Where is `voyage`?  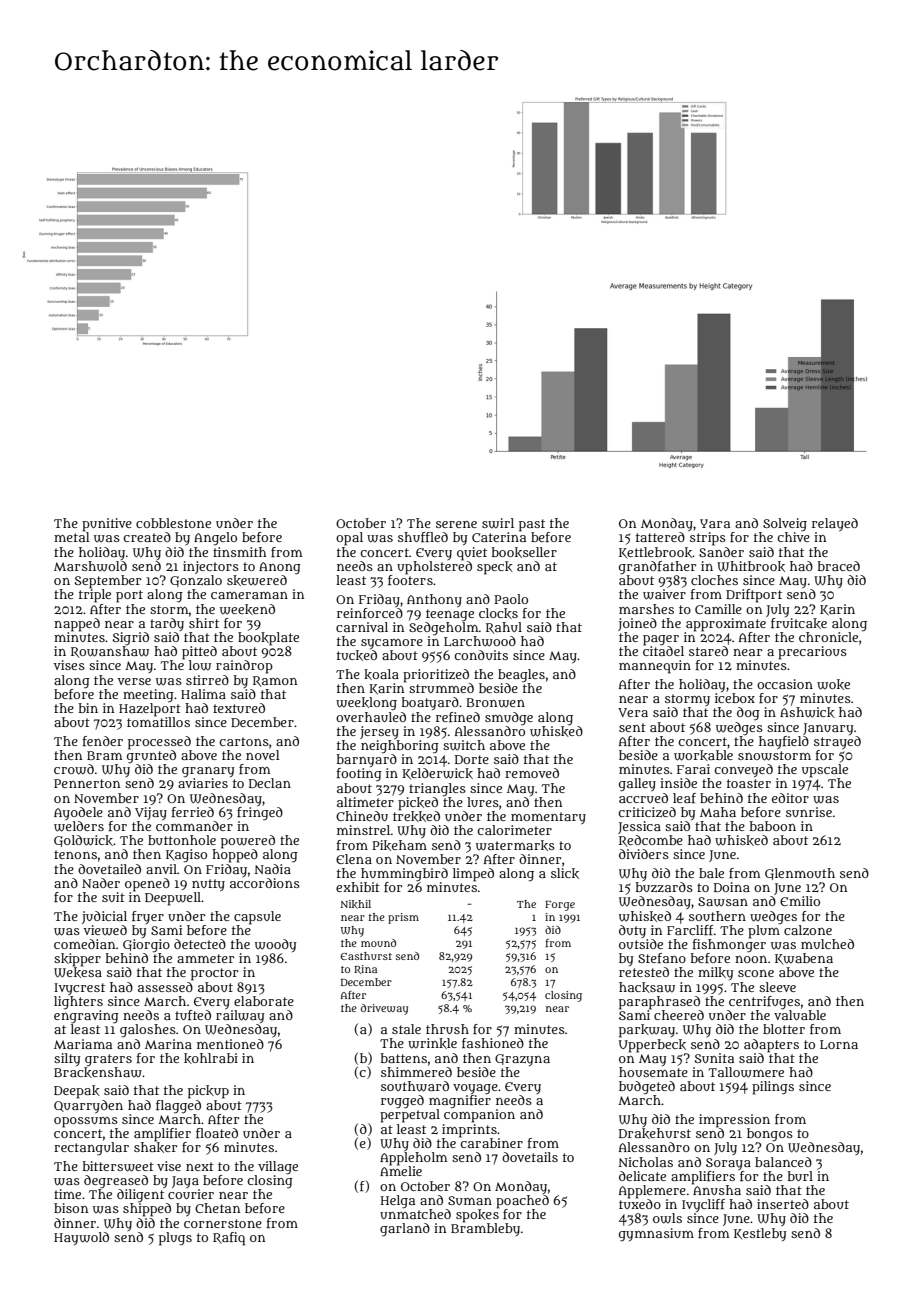
voyage is located at coordinates (475, 1089).
